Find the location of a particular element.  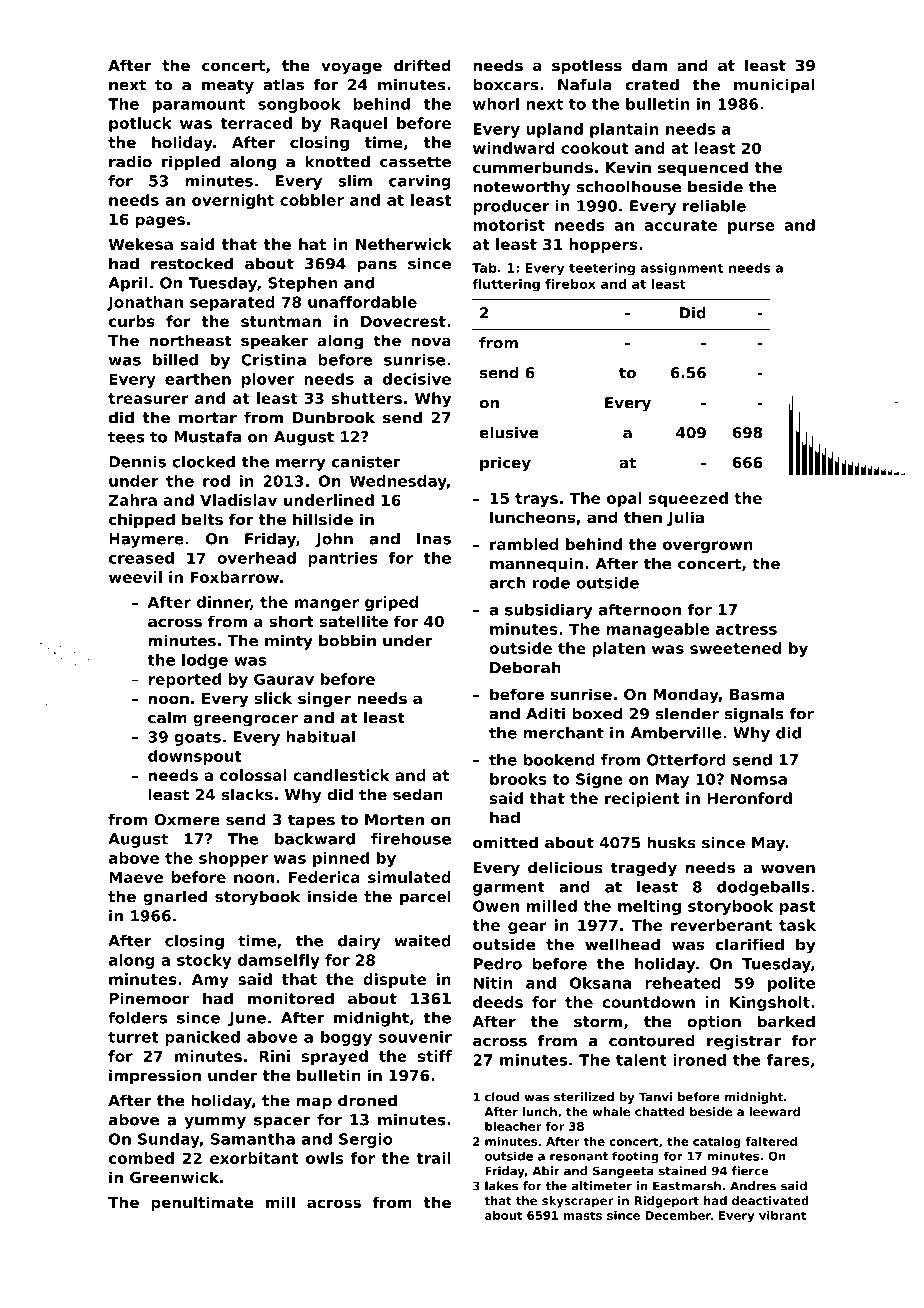

sedan is located at coordinates (418, 794).
